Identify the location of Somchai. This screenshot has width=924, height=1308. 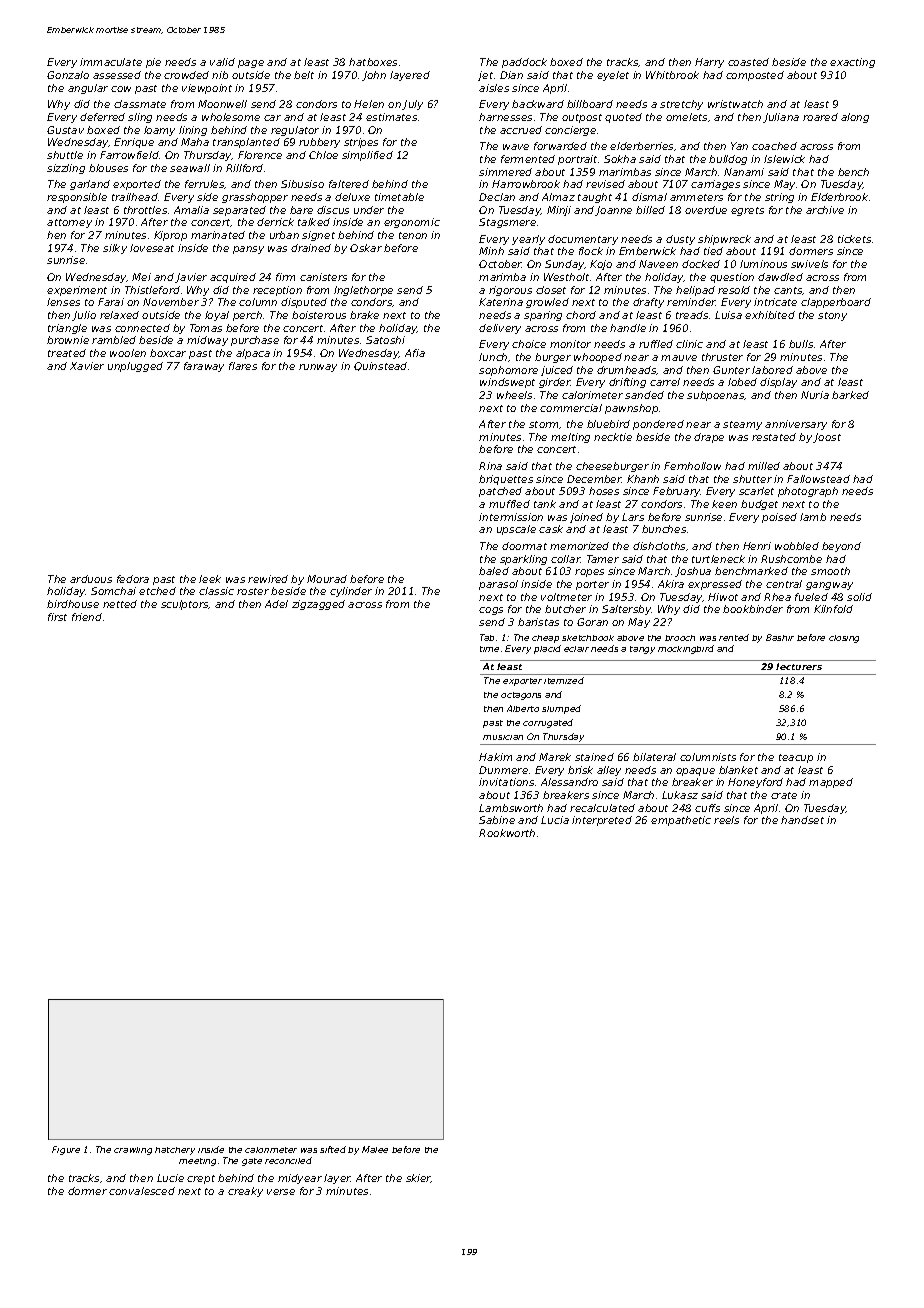
(113, 591).
